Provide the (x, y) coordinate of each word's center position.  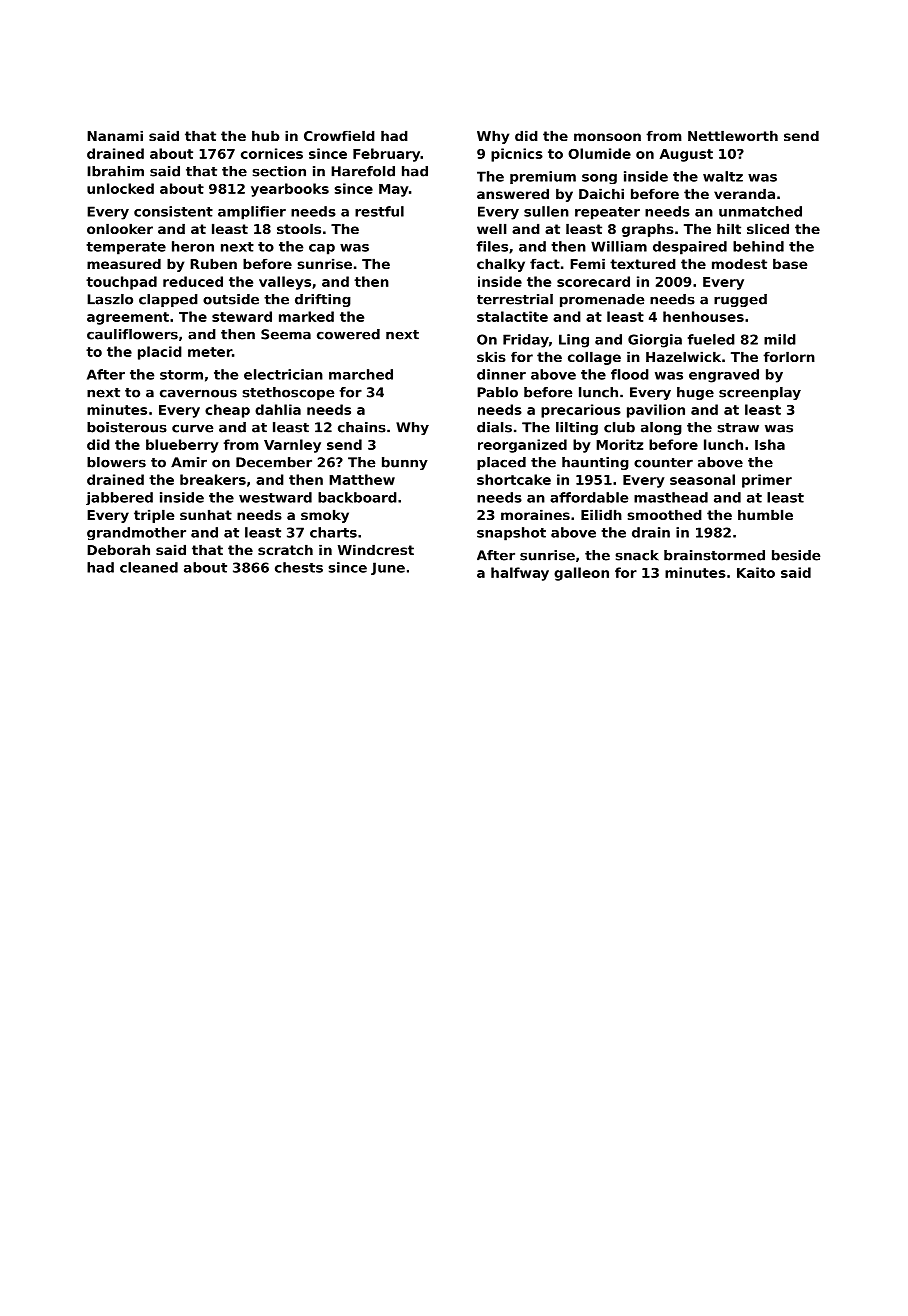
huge (695, 393)
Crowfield (339, 135)
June (388, 568)
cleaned (149, 567)
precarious (581, 411)
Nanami (115, 135)
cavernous (198, 393)
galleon (581, 574)
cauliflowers (132, 334)
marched (361, 374)
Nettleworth (733, 135)
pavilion (656, 411)
